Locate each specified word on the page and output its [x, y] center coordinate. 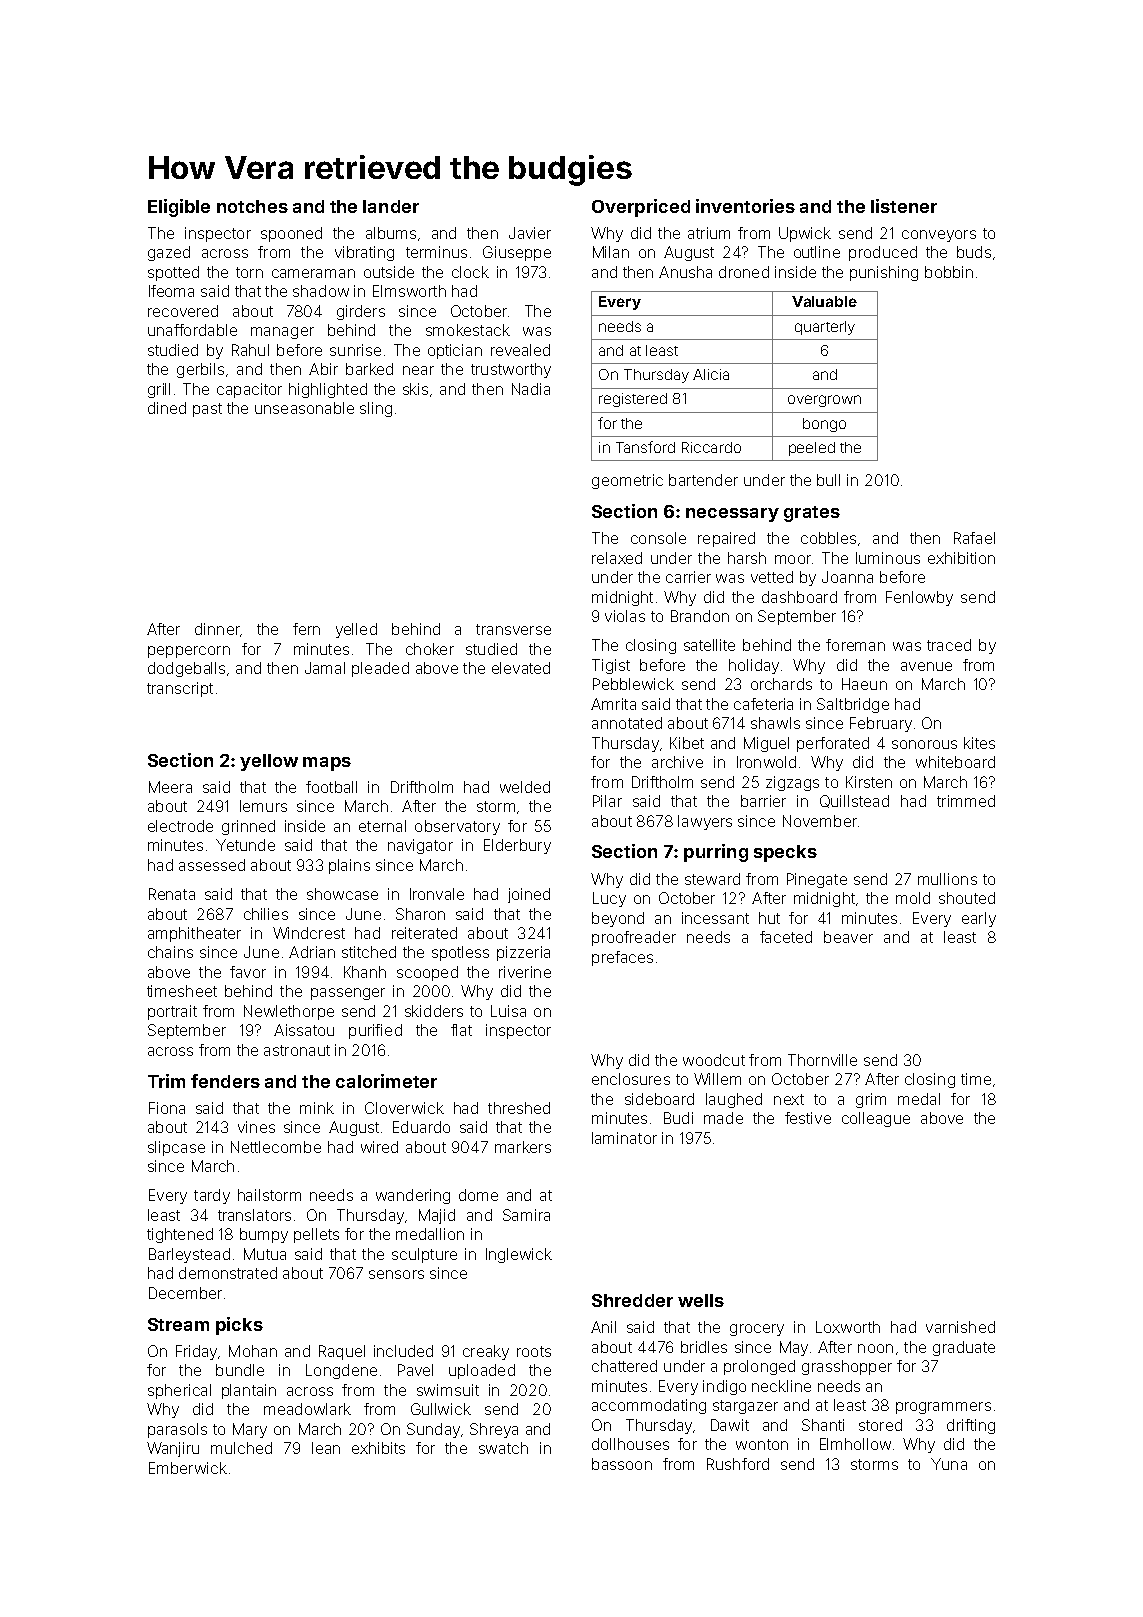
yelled [356, 630]
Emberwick [188, 1468]
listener [904, 206]
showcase [342, 894]
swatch [503, 1448]
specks [785, 853]
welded [525, 787]
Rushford [738, 1464]
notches [252, 206]
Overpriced [641, 208]
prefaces [622, 958]
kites [979, 743]
